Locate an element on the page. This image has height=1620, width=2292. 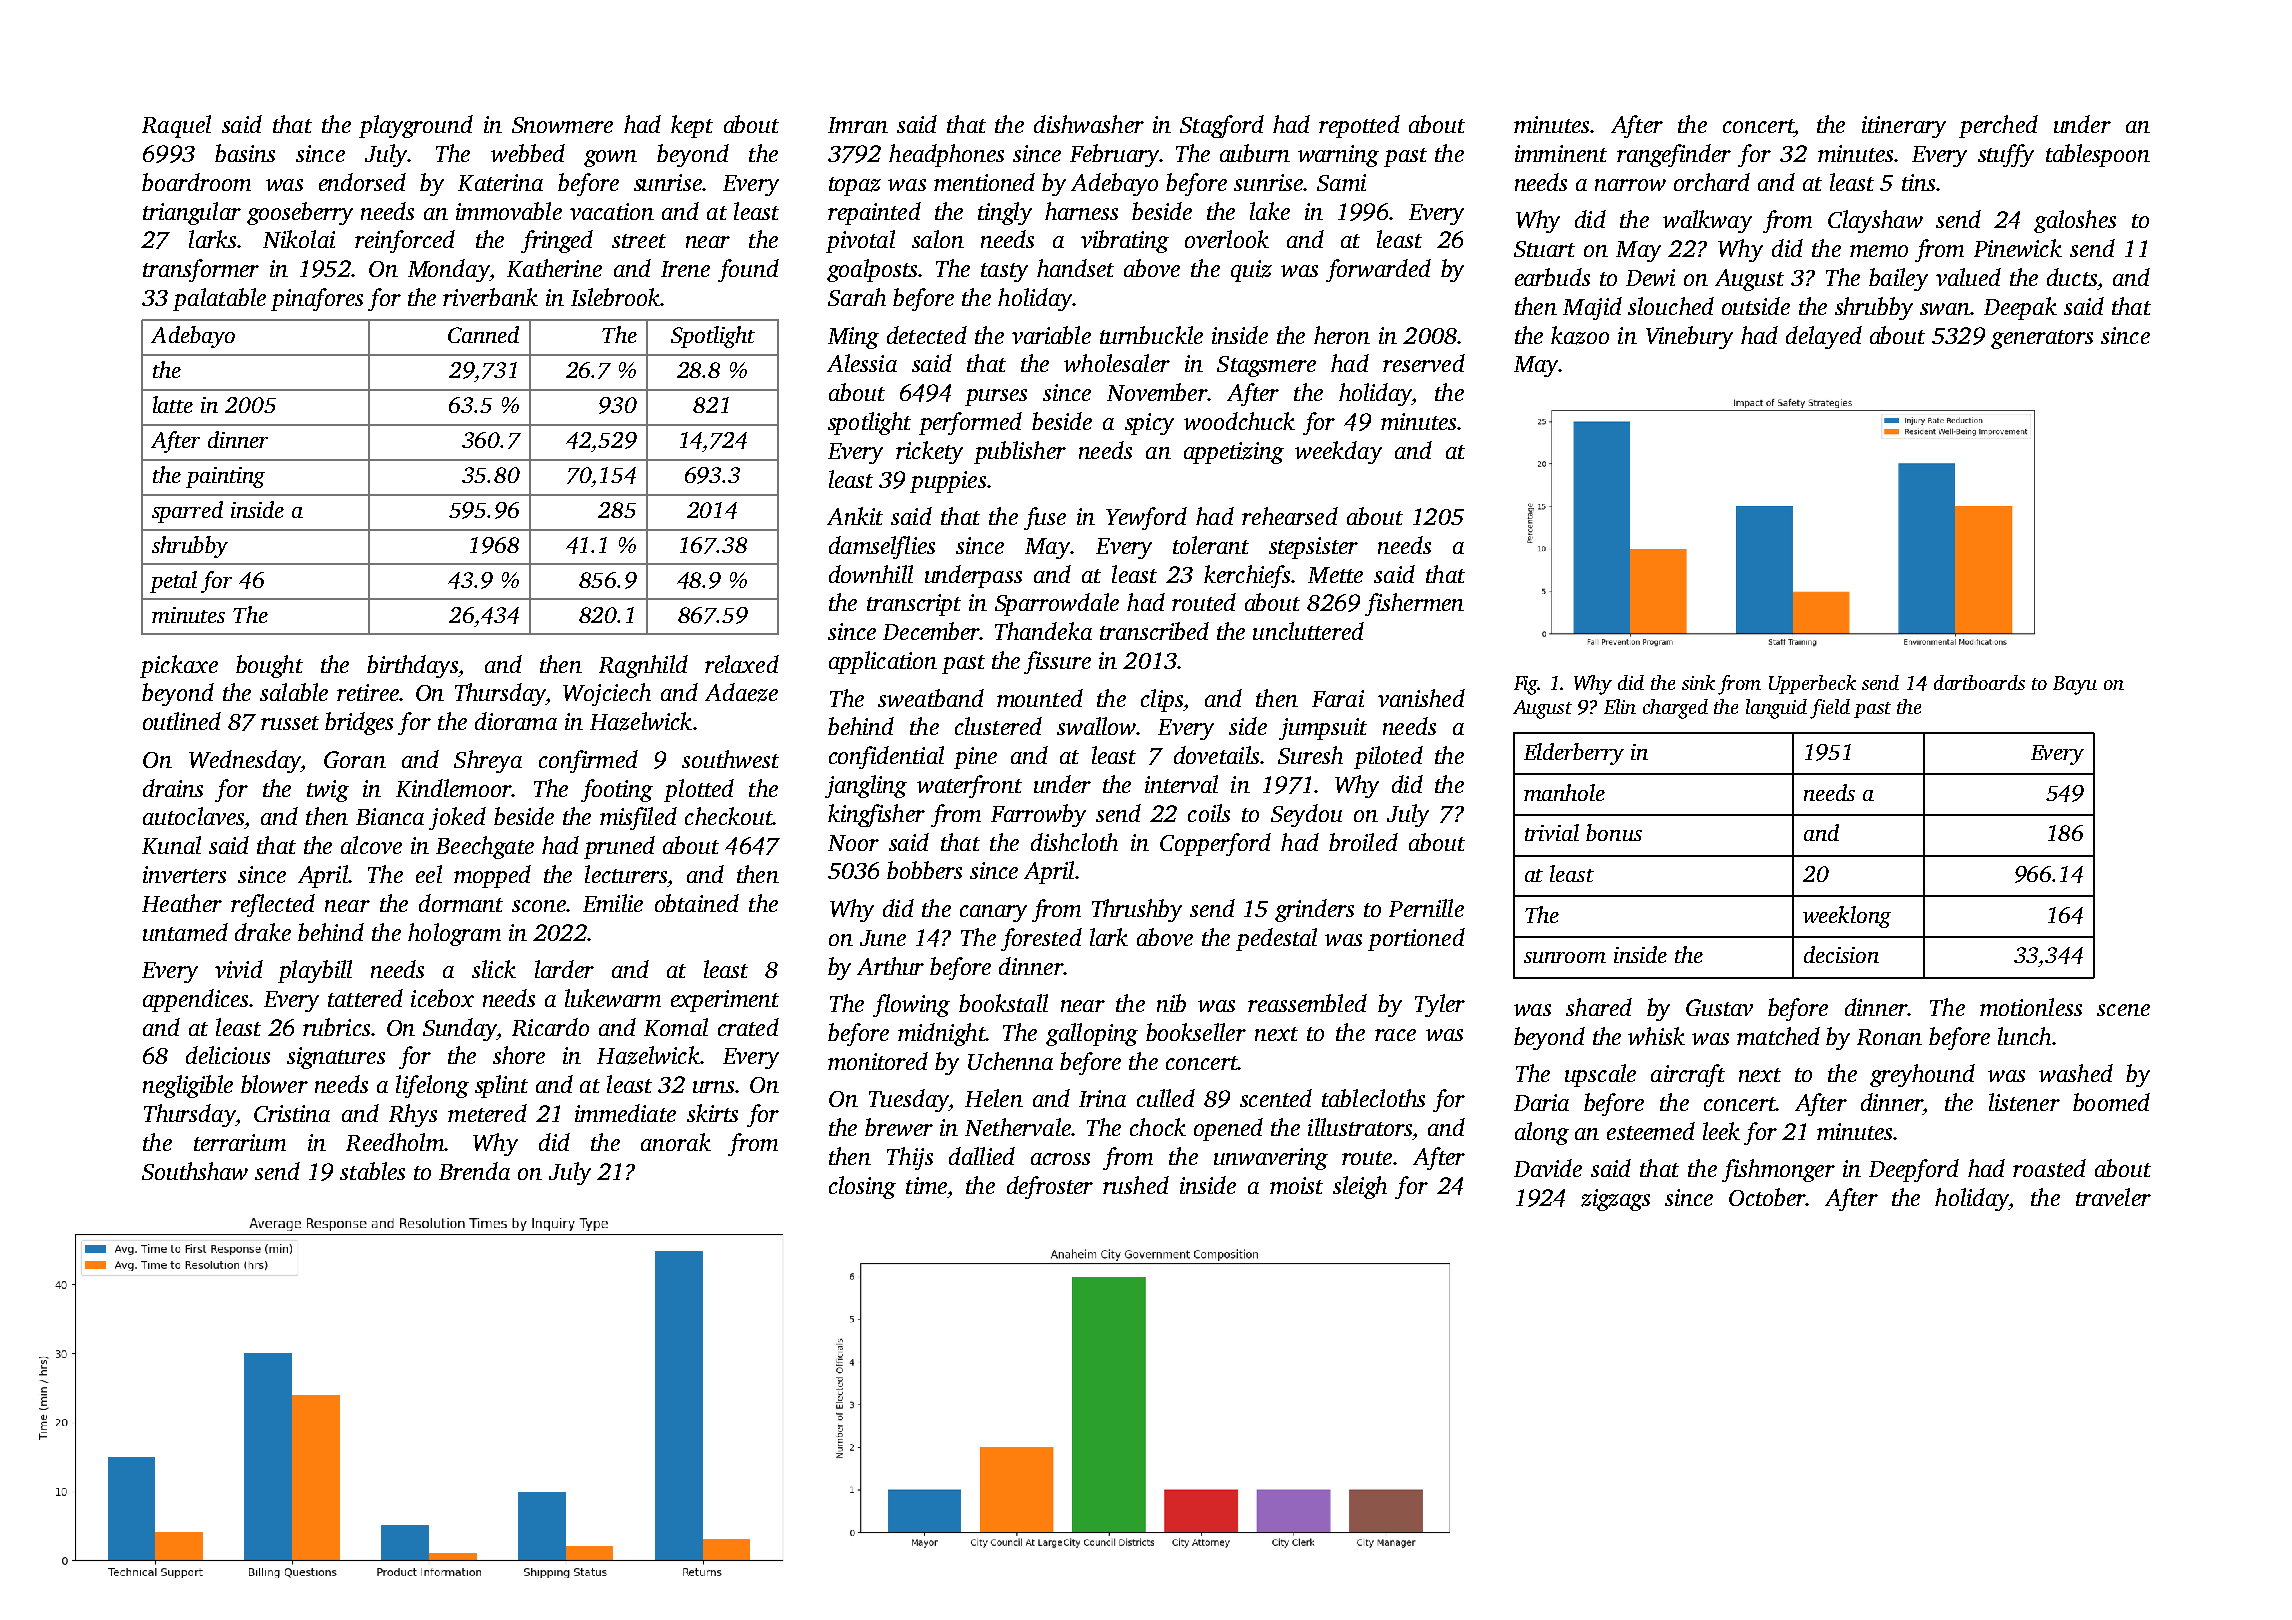
itinerary is located at coordinates (1904, 127).
